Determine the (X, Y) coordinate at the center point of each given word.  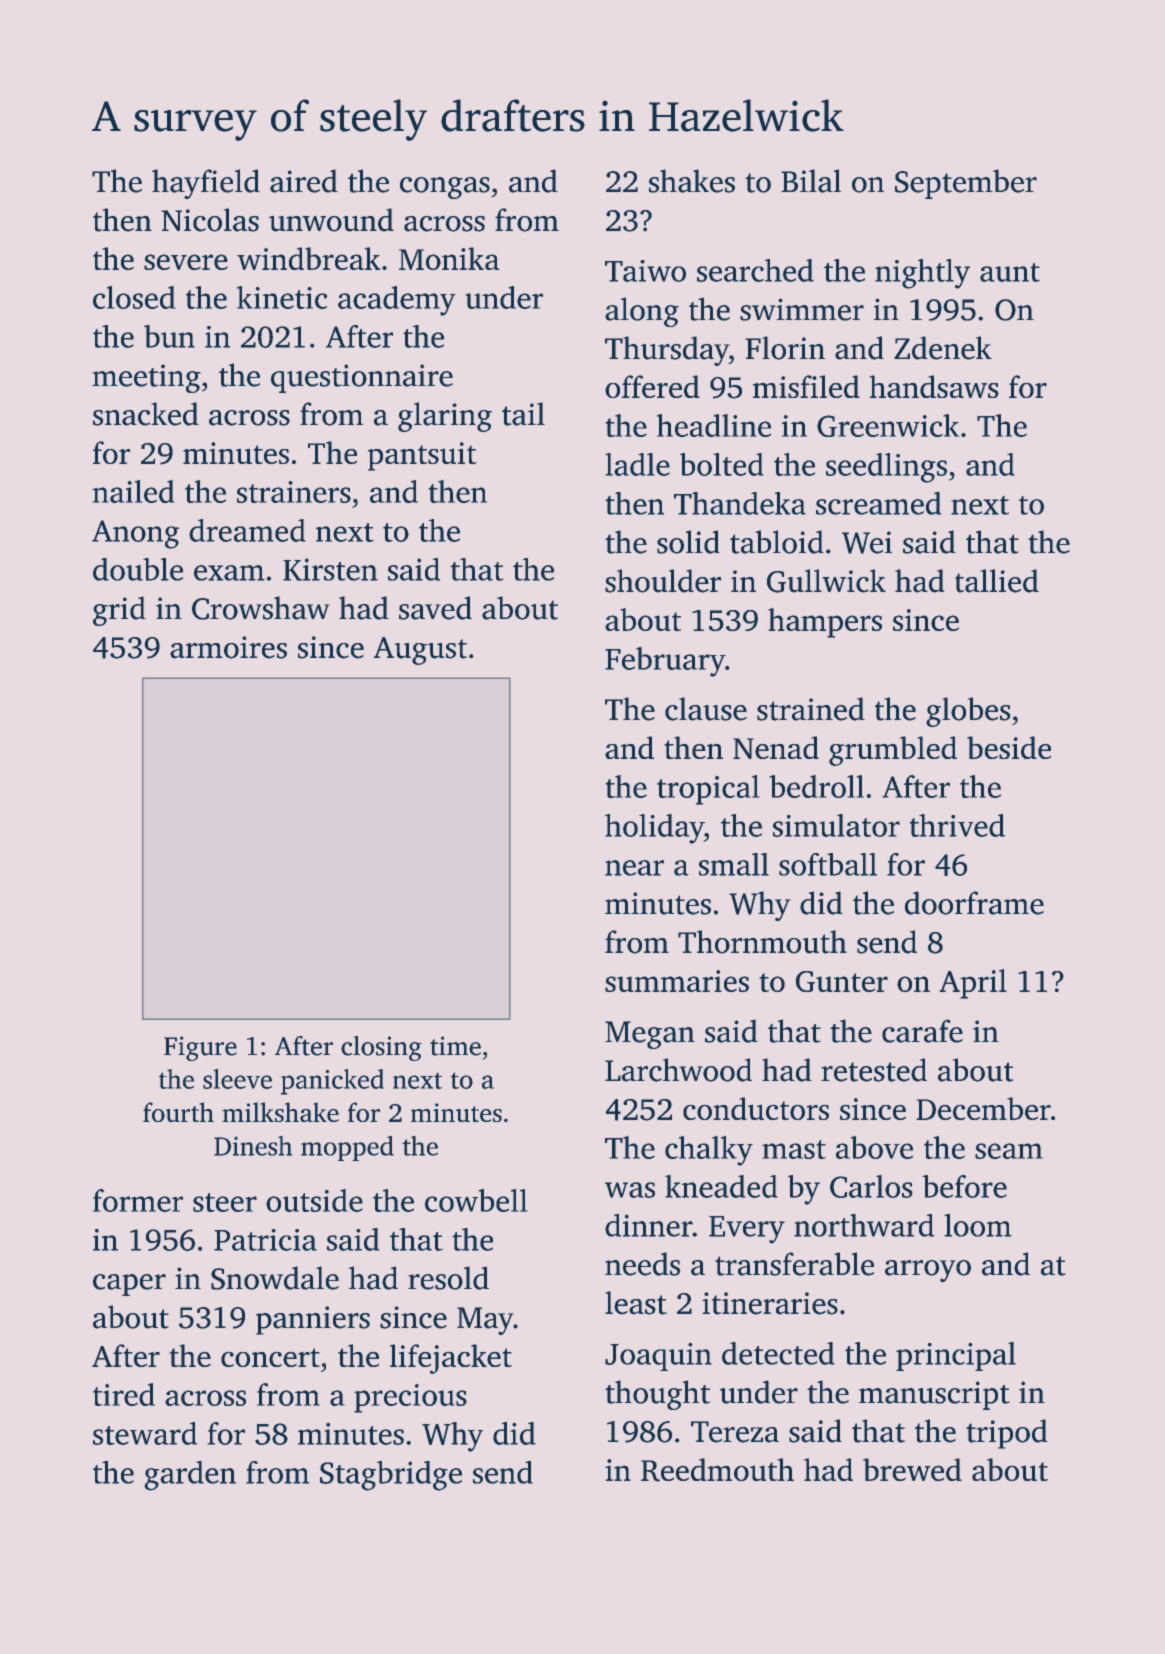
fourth (178, 1112)
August (420, 651)
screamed (879, 503)
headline (714, 425)
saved (435, 608)
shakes (692, 181)
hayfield (206, 184)
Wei (867, 542)
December (983, 1108)
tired (124, 1394)
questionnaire (362, 378)
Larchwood (678, 1070)
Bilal (811, 181)
